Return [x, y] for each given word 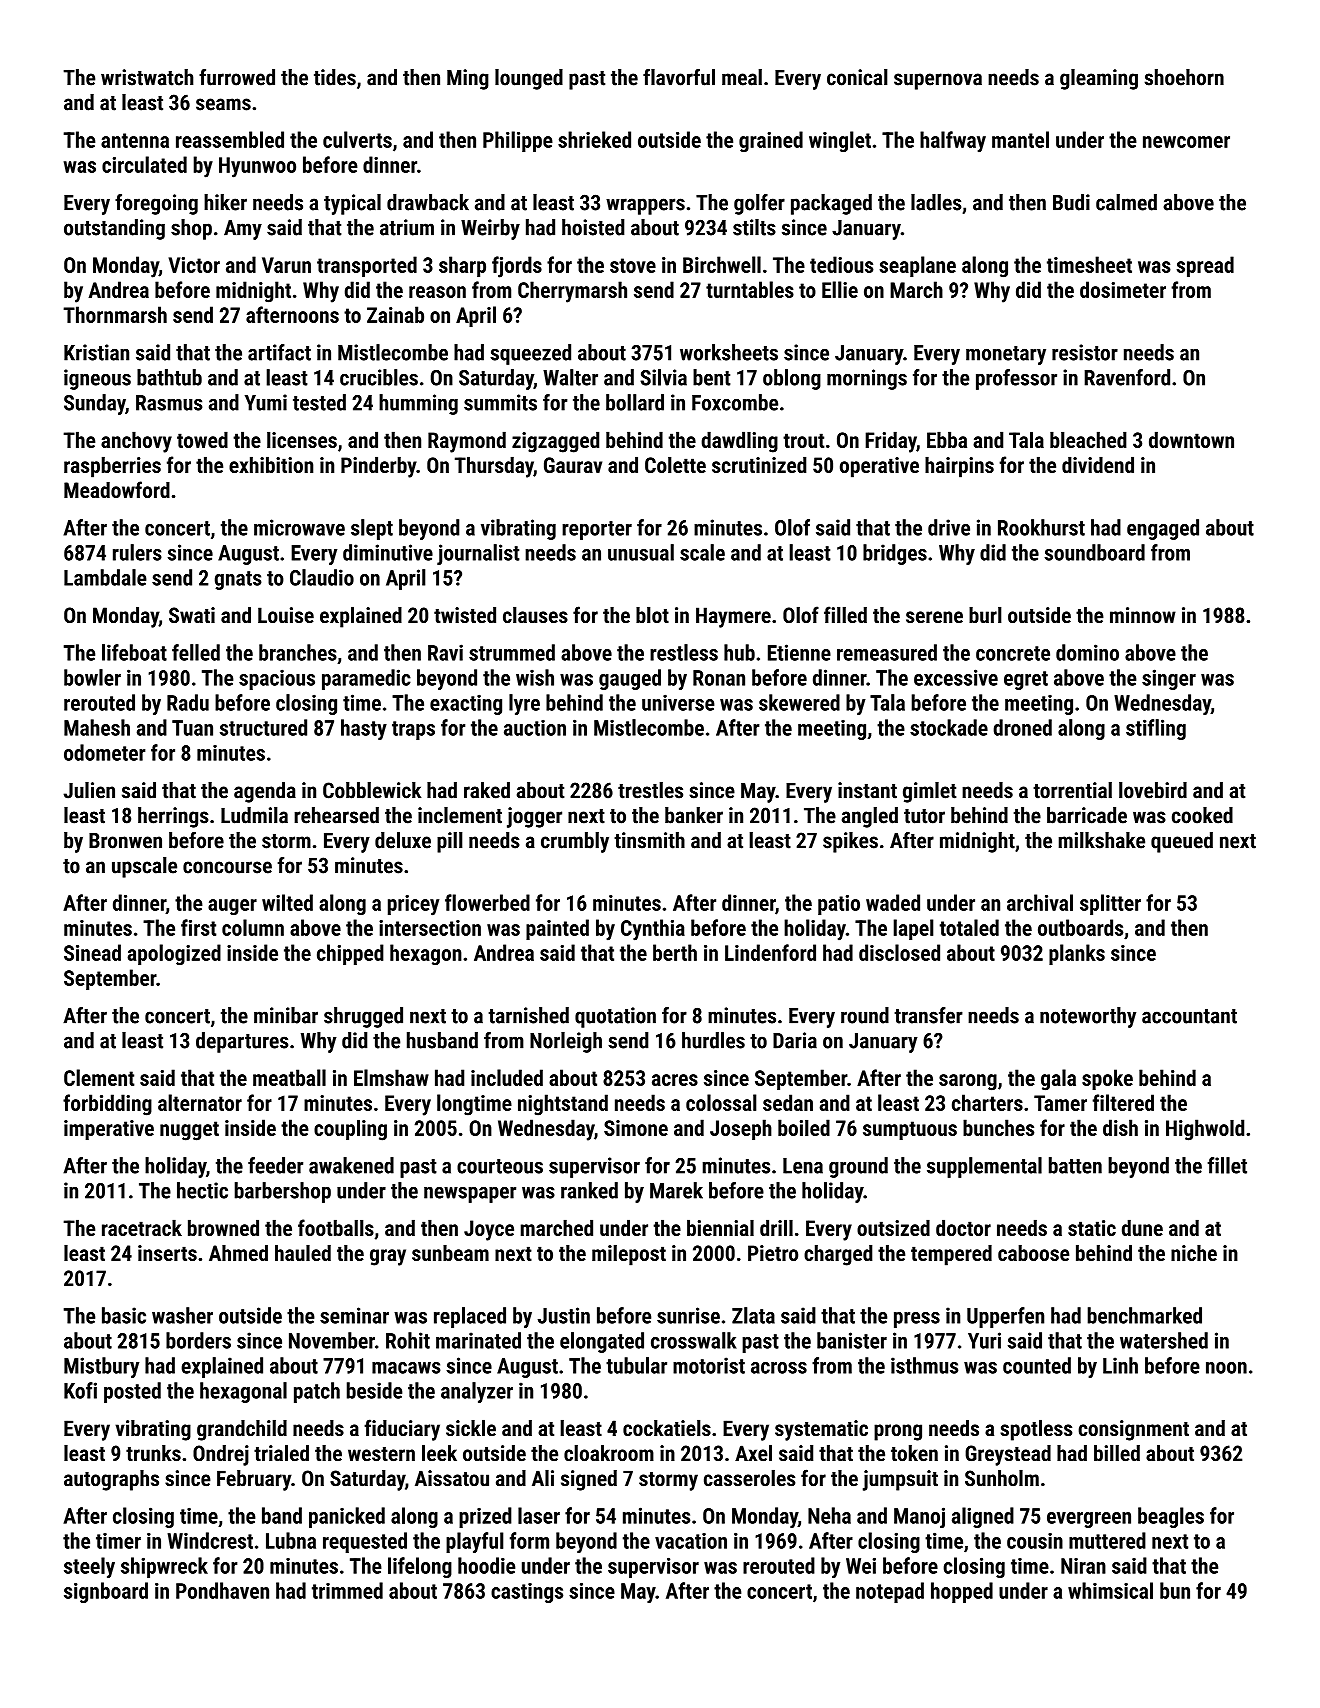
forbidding [107, 1105]
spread [1205, 266]
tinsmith [649, 840]
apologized [174, 954]
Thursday [494, 467]
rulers [137, 552]
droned [1022, 727]
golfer [759, 204]
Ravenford [1127, 377]
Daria [795, 1040]
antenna [135, 140]
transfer [928, 1015]
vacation [691, 1541]
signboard [106, 1592]
